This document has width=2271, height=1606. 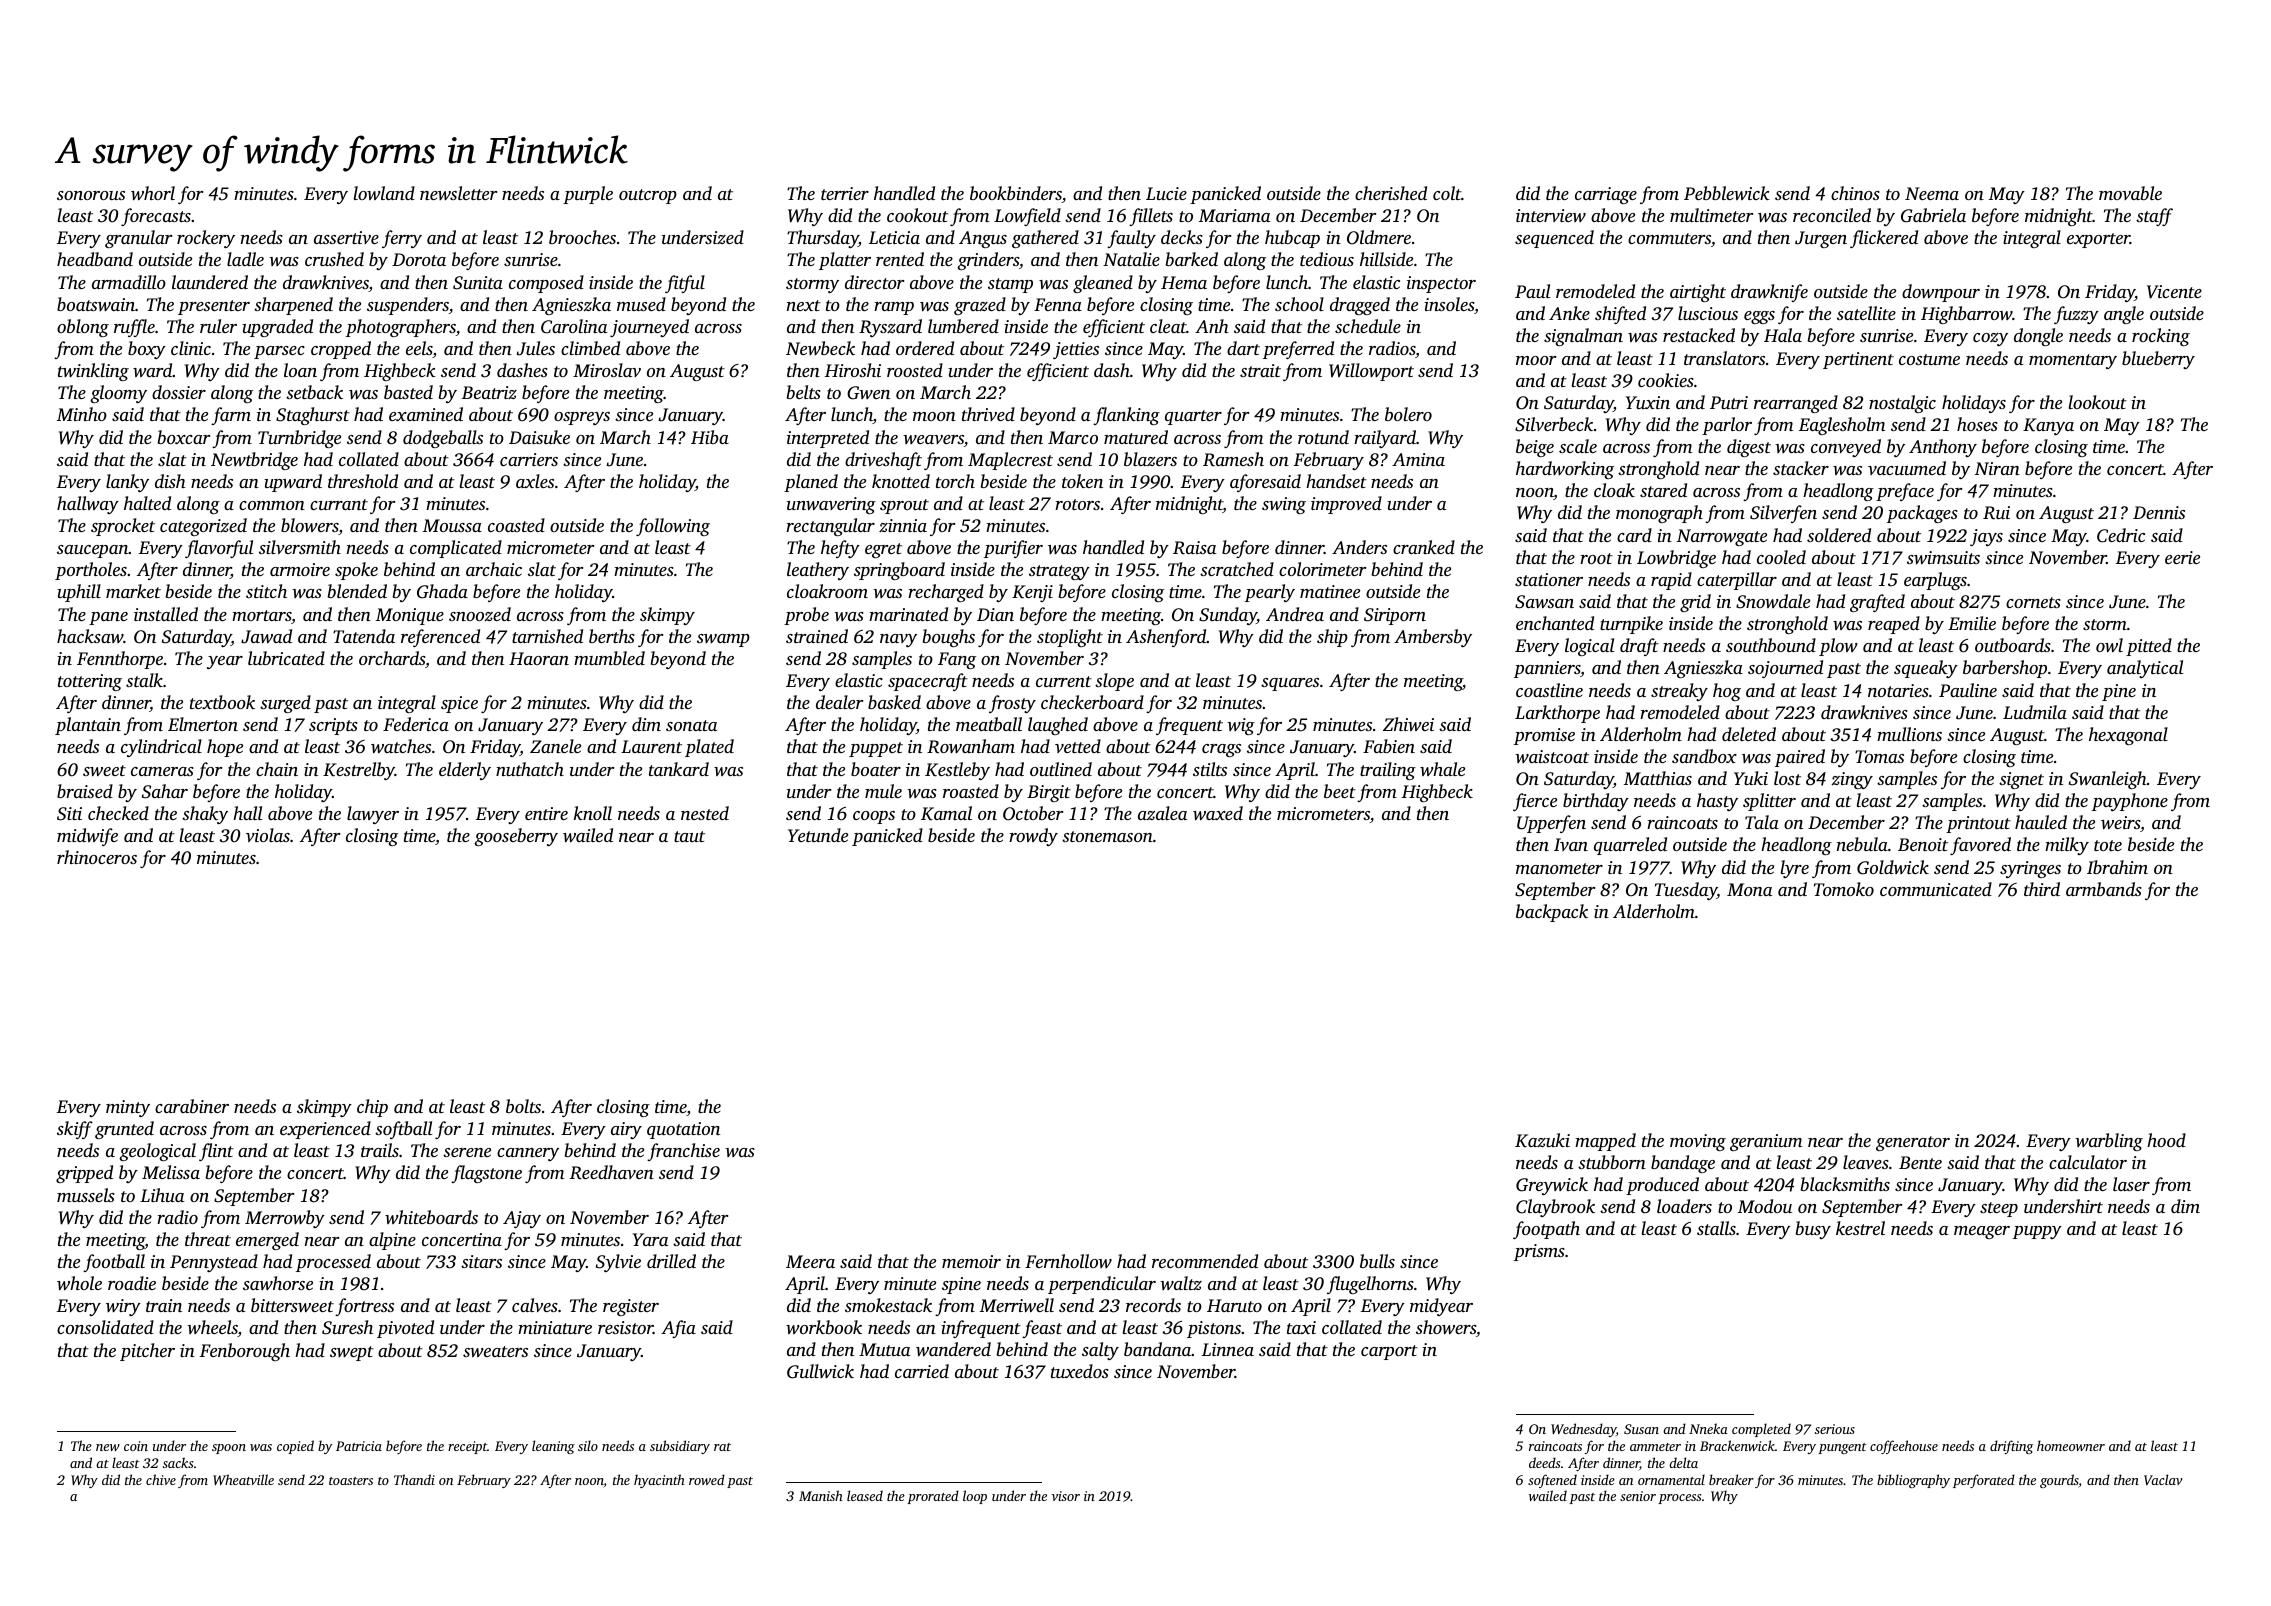 I want to click on plow, so click(x=1838, y=647).
